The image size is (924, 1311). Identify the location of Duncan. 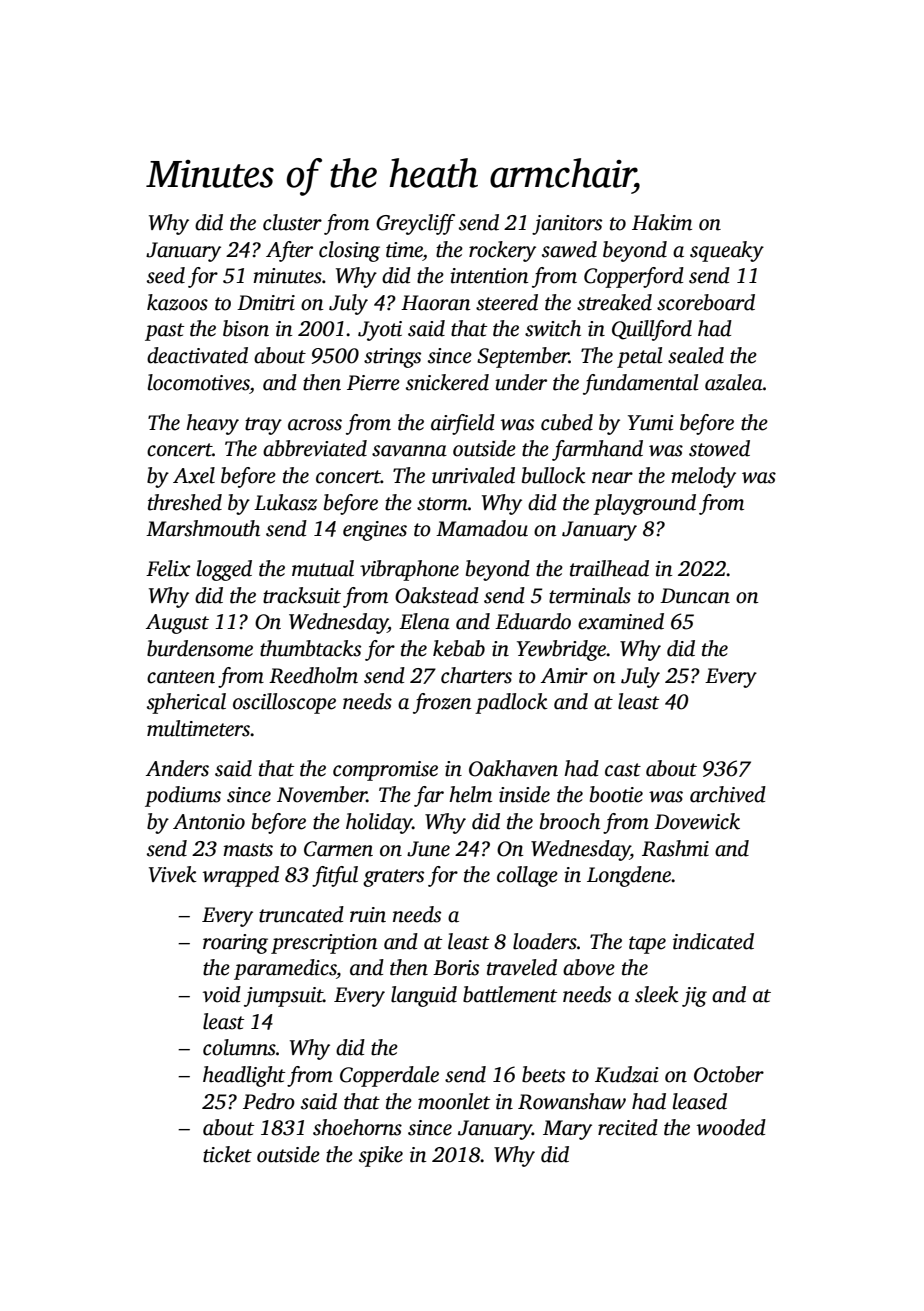
(695, 596).
